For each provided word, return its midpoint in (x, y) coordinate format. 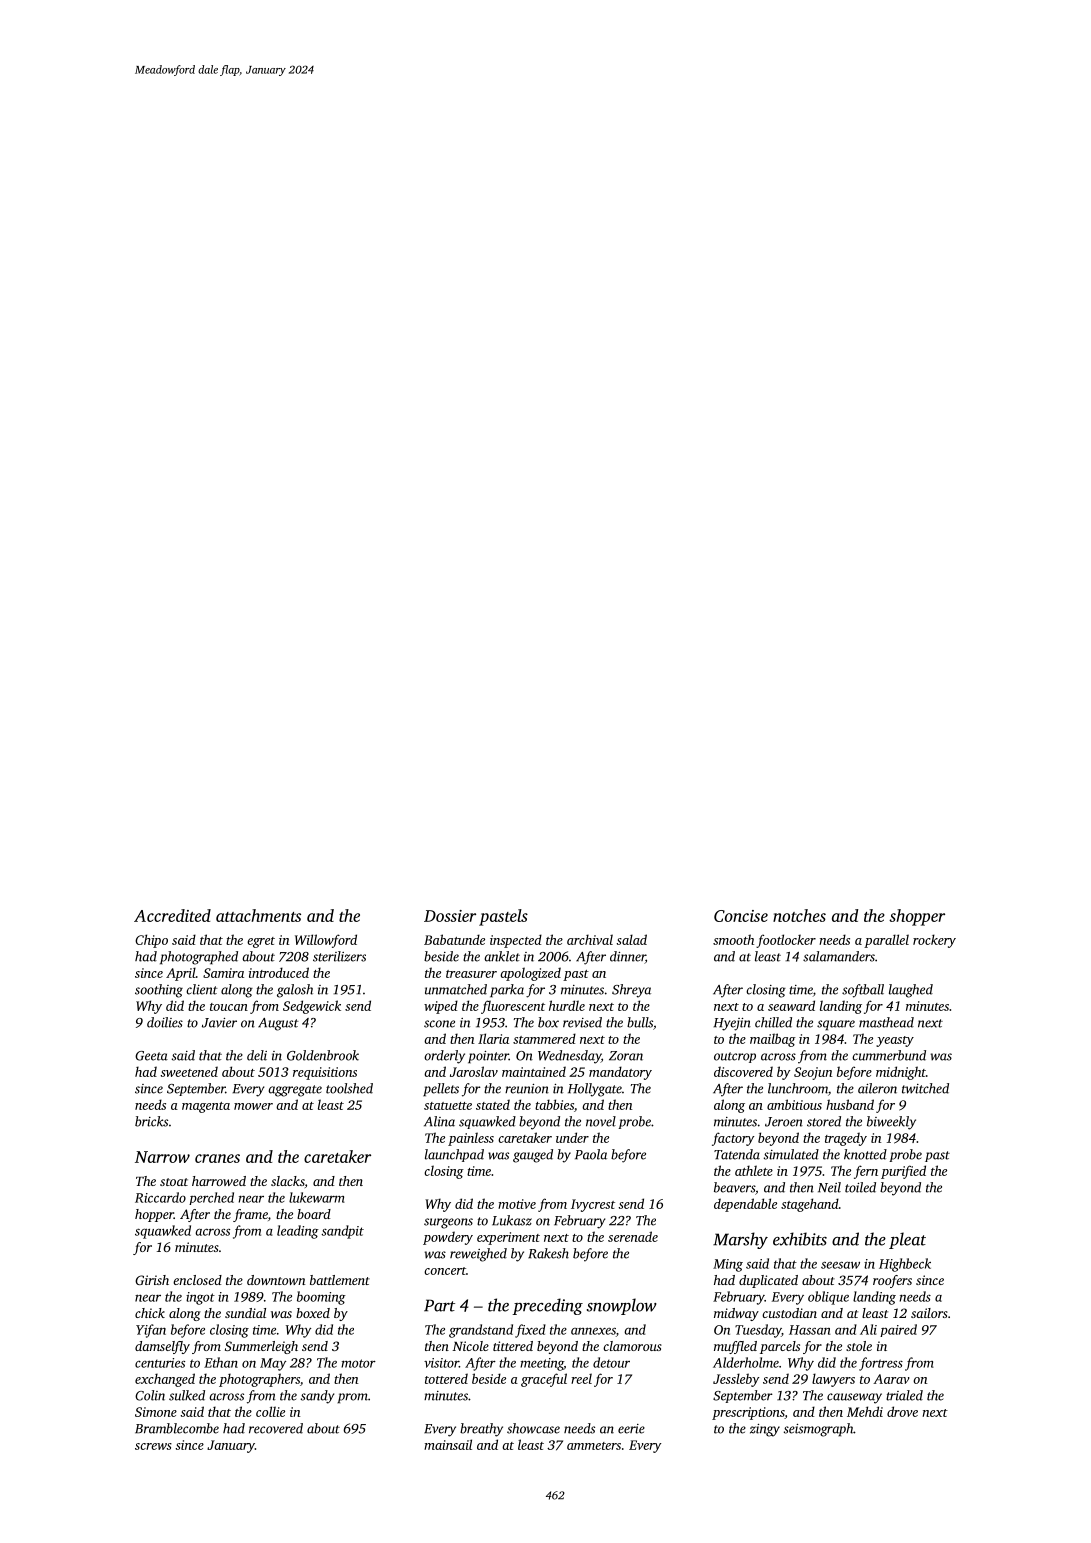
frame (250, 1215)
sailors (929, 1313)
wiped (441, 1007)
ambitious (794, 1104)
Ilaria (493, 1038)
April (181, 974)
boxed (313, 1313)
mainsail (448, 1444)
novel (601, 1121)
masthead (886, 1022)
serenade (633, 1236)
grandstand (481, 1331)
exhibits (800, 1239)
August (278, 1024)
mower (253, 1106)
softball (863, 991)
